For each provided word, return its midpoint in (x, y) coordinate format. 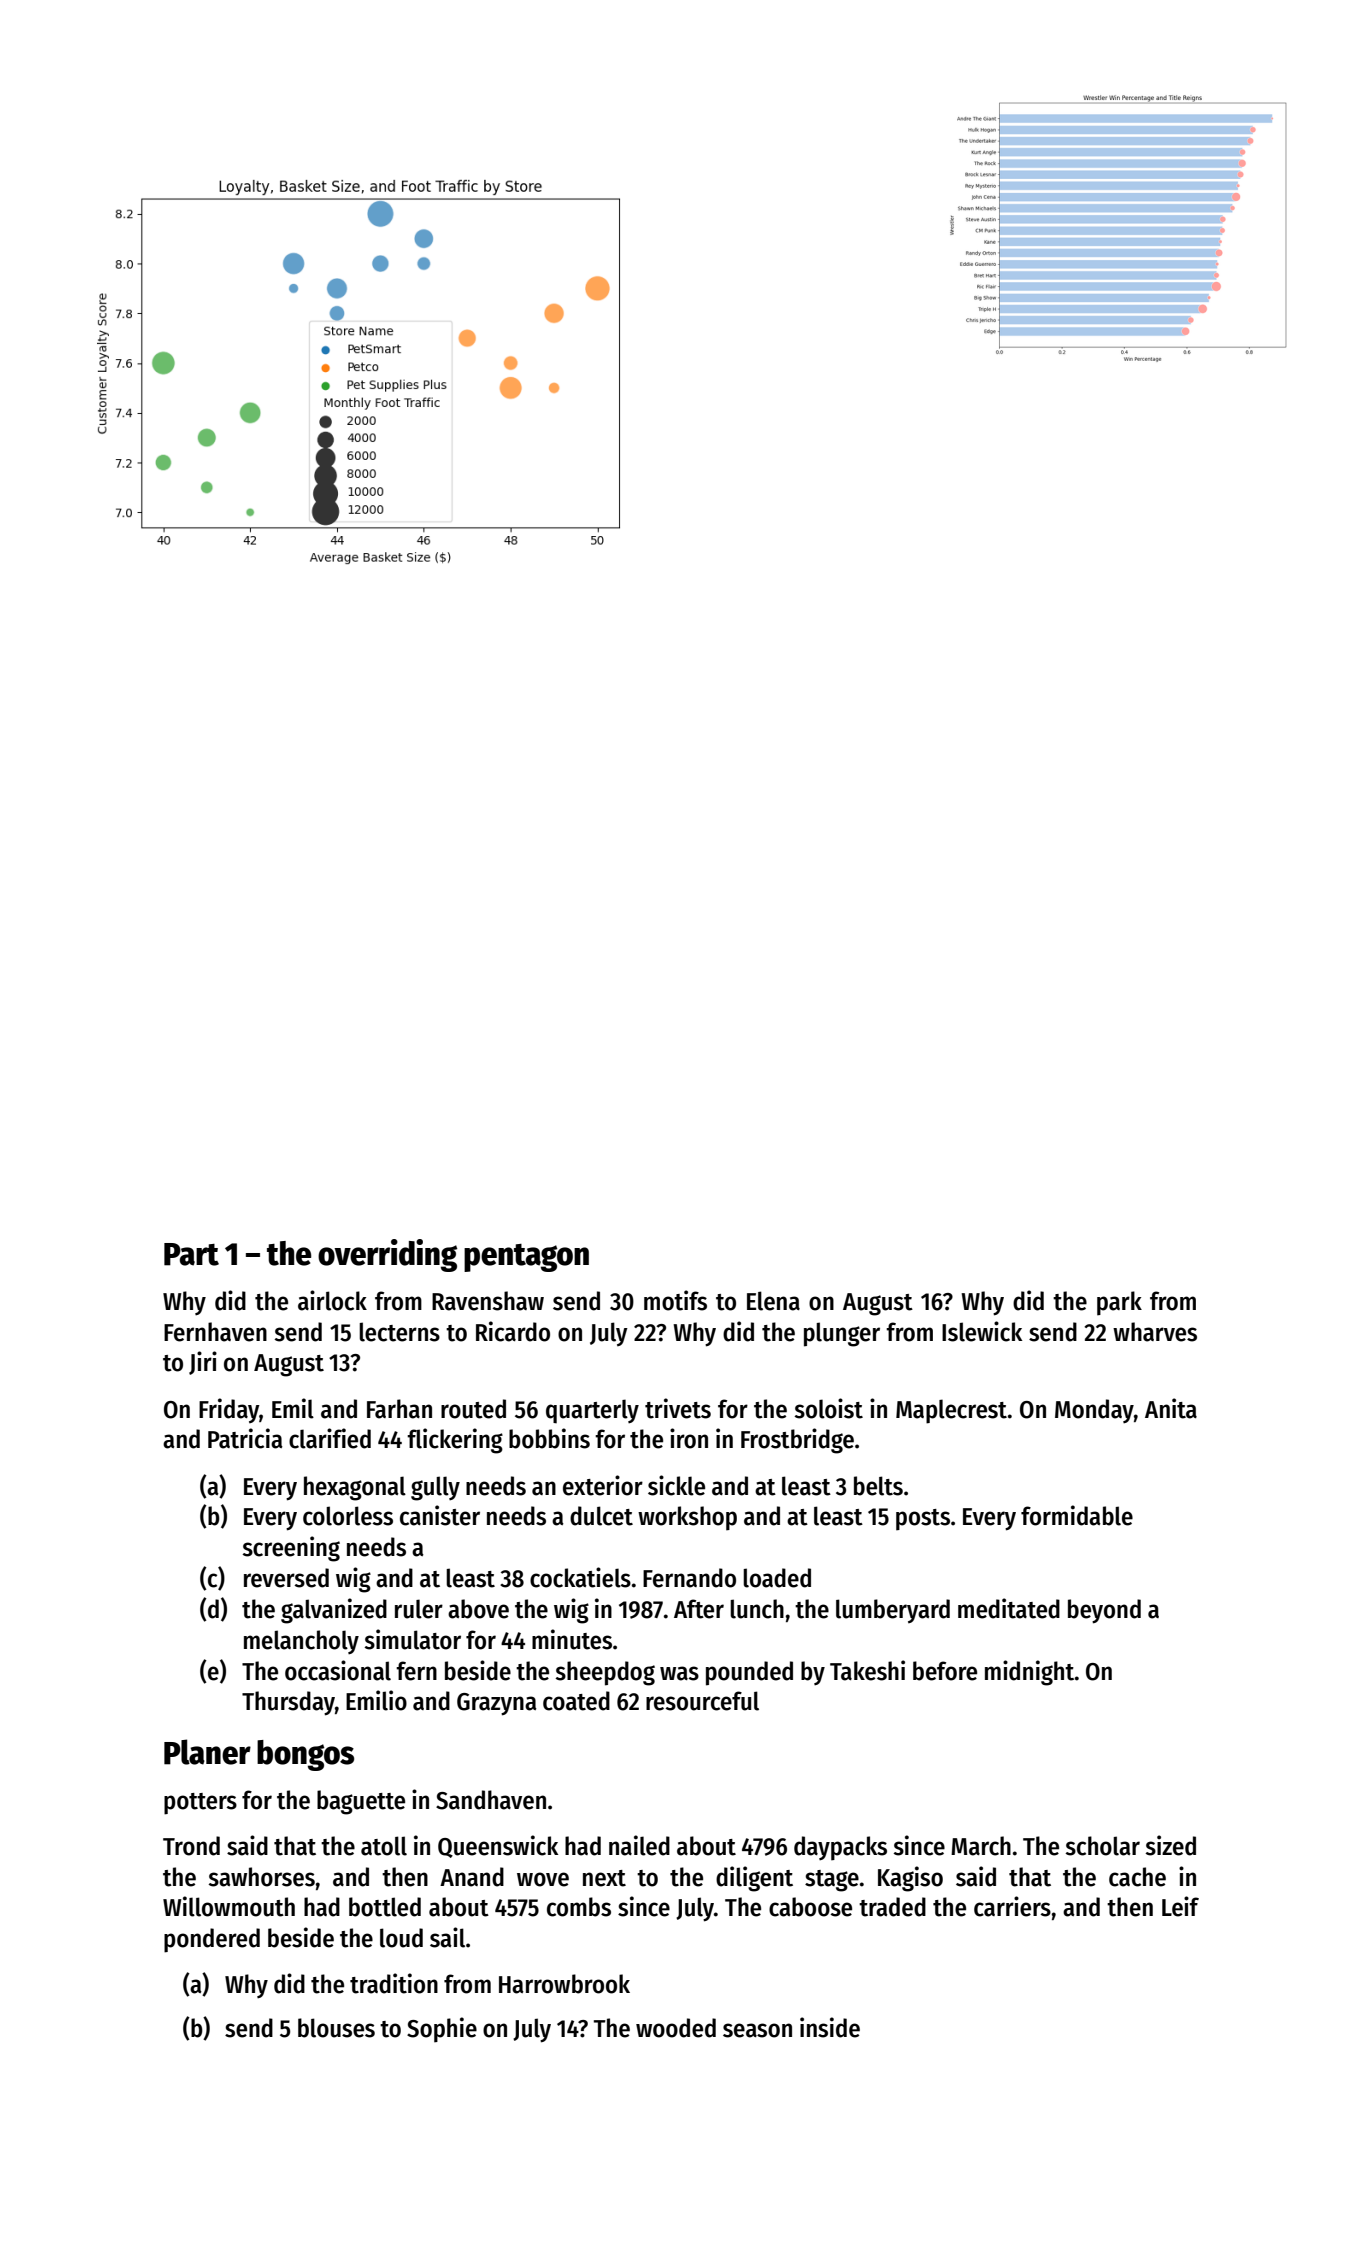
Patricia (245, 1438)
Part (191, 1254)
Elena (773, 1301)
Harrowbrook (564, 1984)
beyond (1104, 1611)
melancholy (301, 1642)
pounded (749, 1673)
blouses (336, 2028)
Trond (191, 1846)
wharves (1155, 1332)
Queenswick (498, 1846)
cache (1137, 1877)
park (1119, 1303)
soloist (828, 1408)
